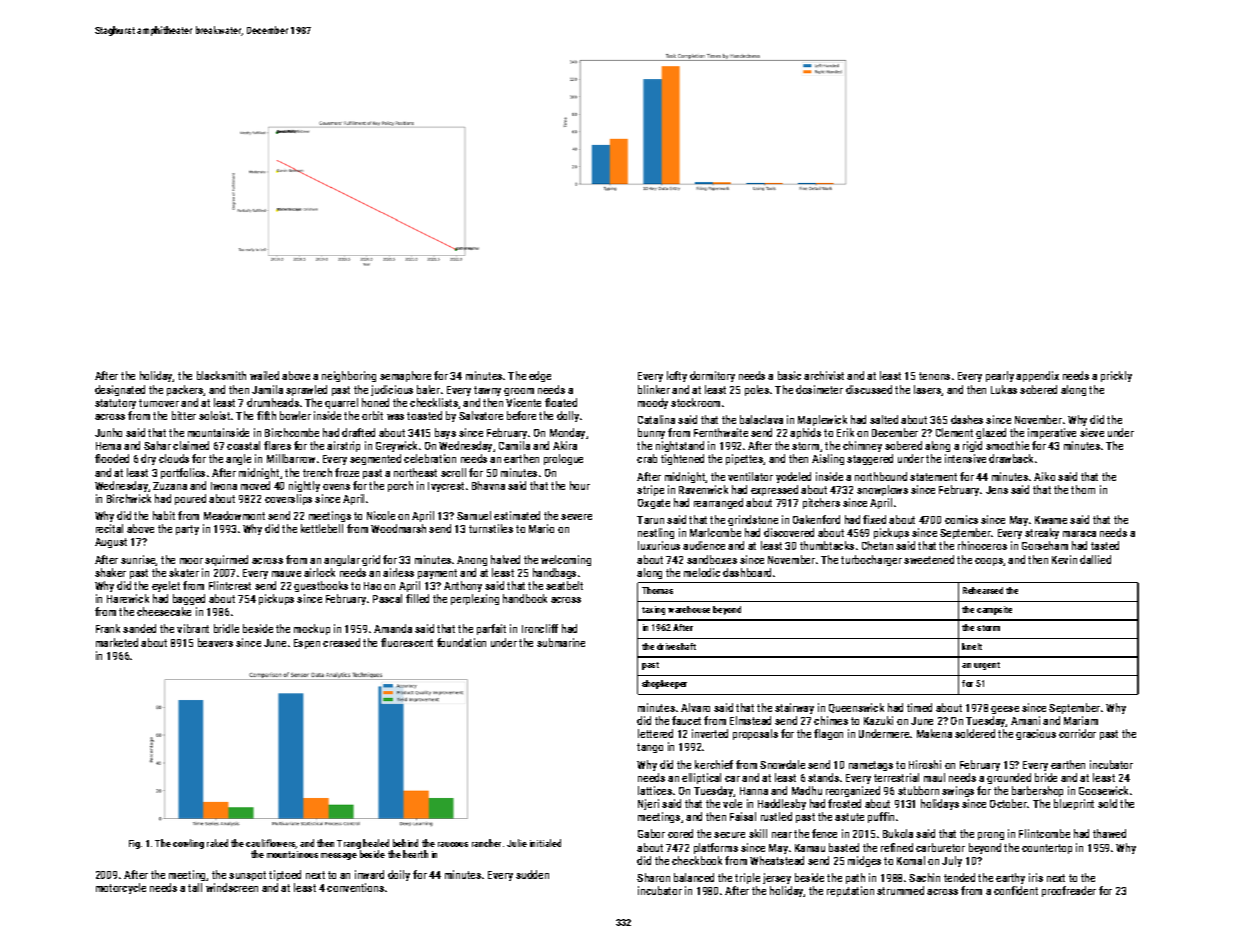 This screenshot has width=1233, height=952. What do you see at coordinates (540, 376) in the screenshot?
I see `edge` at bounding box center [540, 376].
